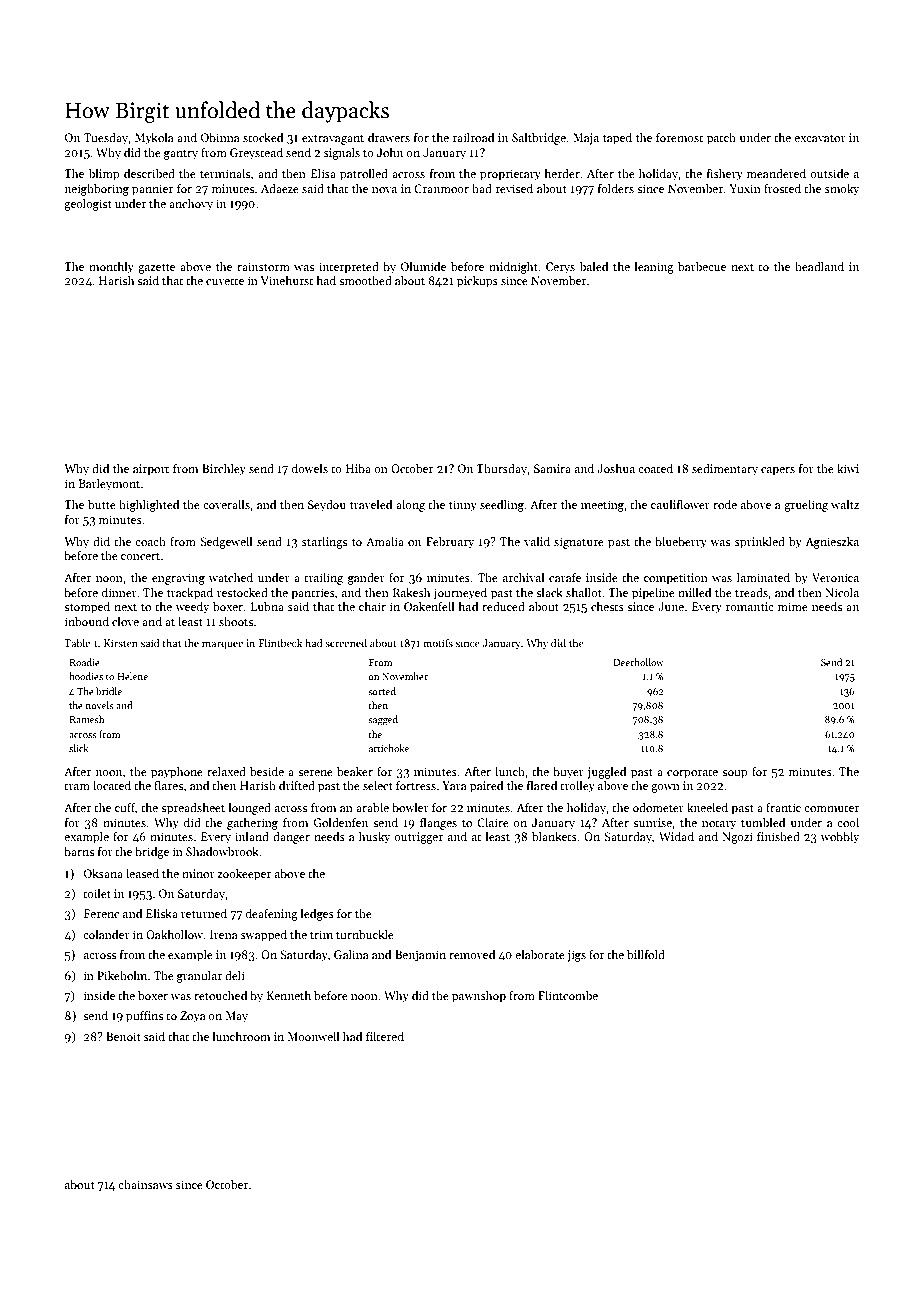 The image size is (924, 1308). I want to click on leaning, so click(654, 268).
